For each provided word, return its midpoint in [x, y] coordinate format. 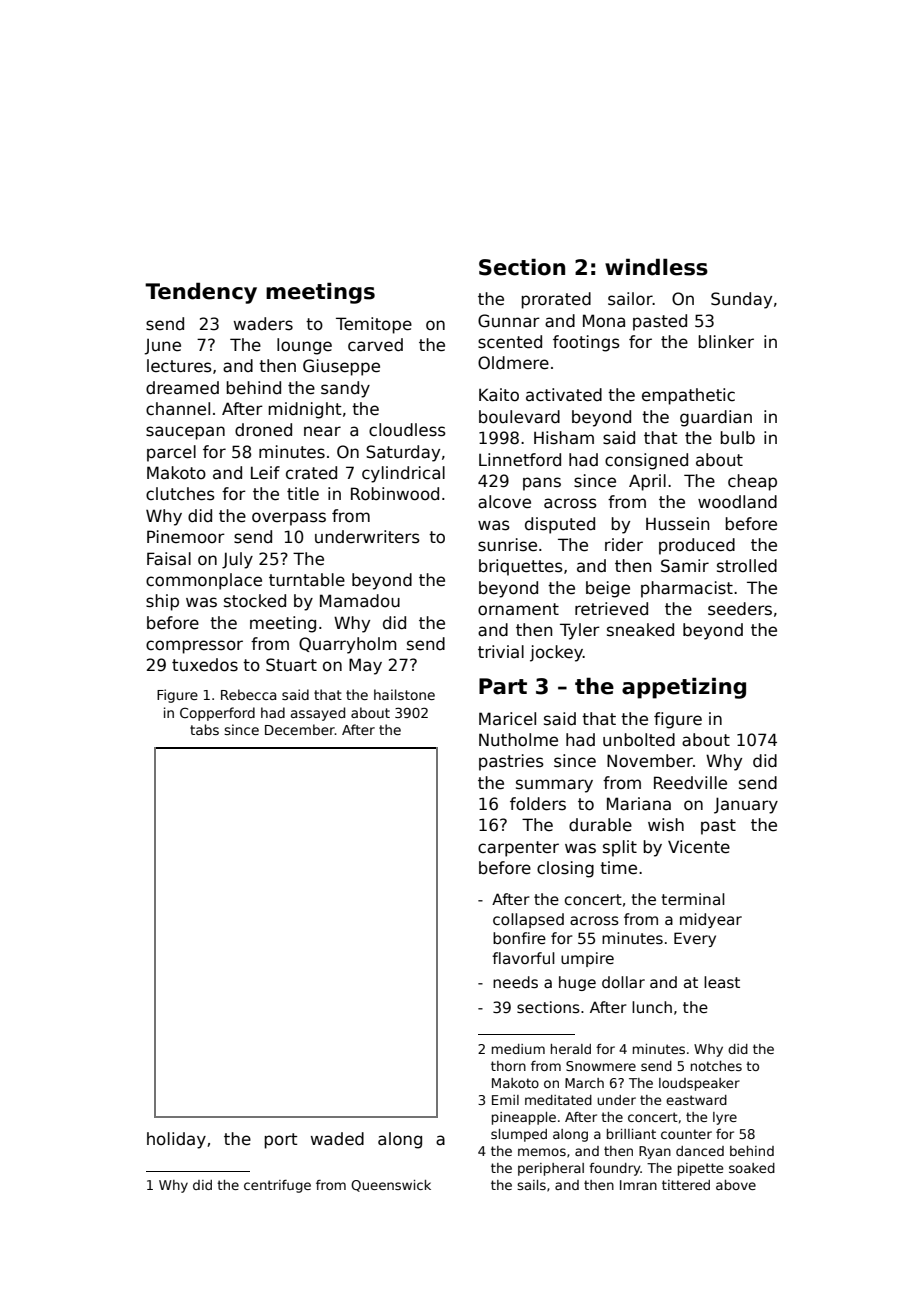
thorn [508, 1066]
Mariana [639, 804]
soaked [752, 1168]
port [280, 1141]
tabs [204, 729]
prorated [556, 300]
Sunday [741, 300]
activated [564, 395]
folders [538, 804]
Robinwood [395, 494]
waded [337, 1139]
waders [263, 324]
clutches [180, 494]
